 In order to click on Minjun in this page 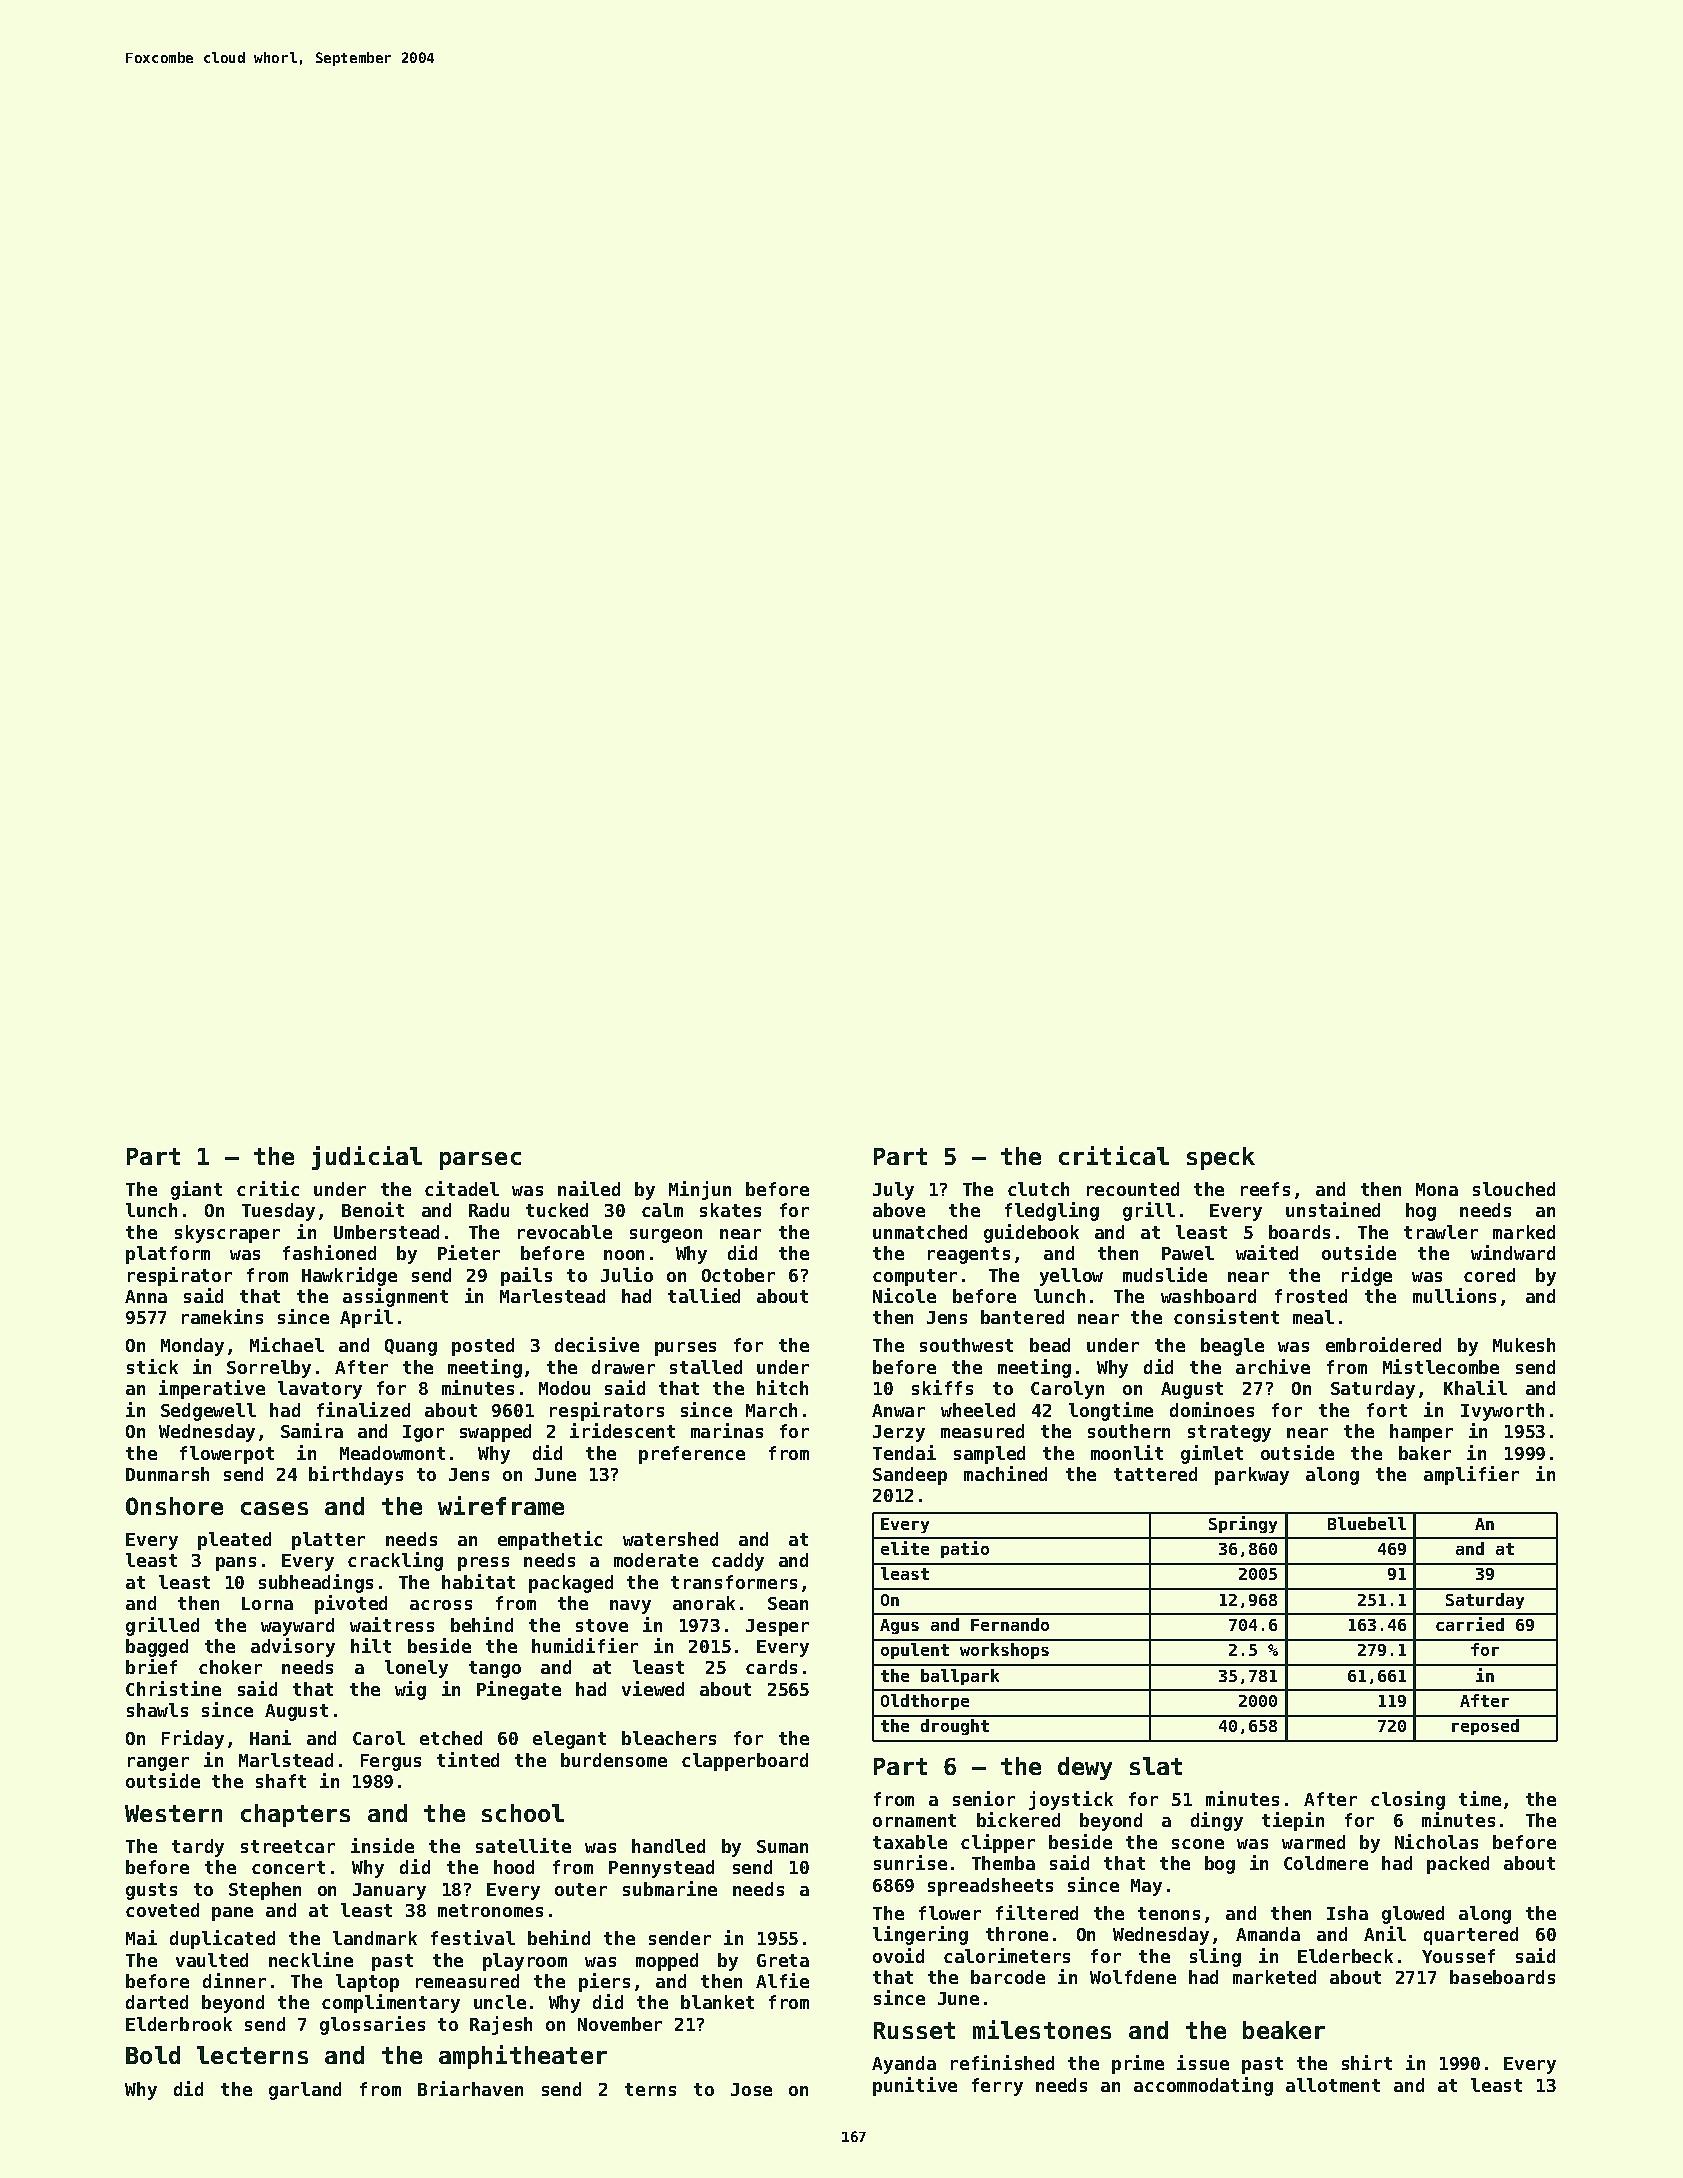, I will do `click(700, 1190)`.
